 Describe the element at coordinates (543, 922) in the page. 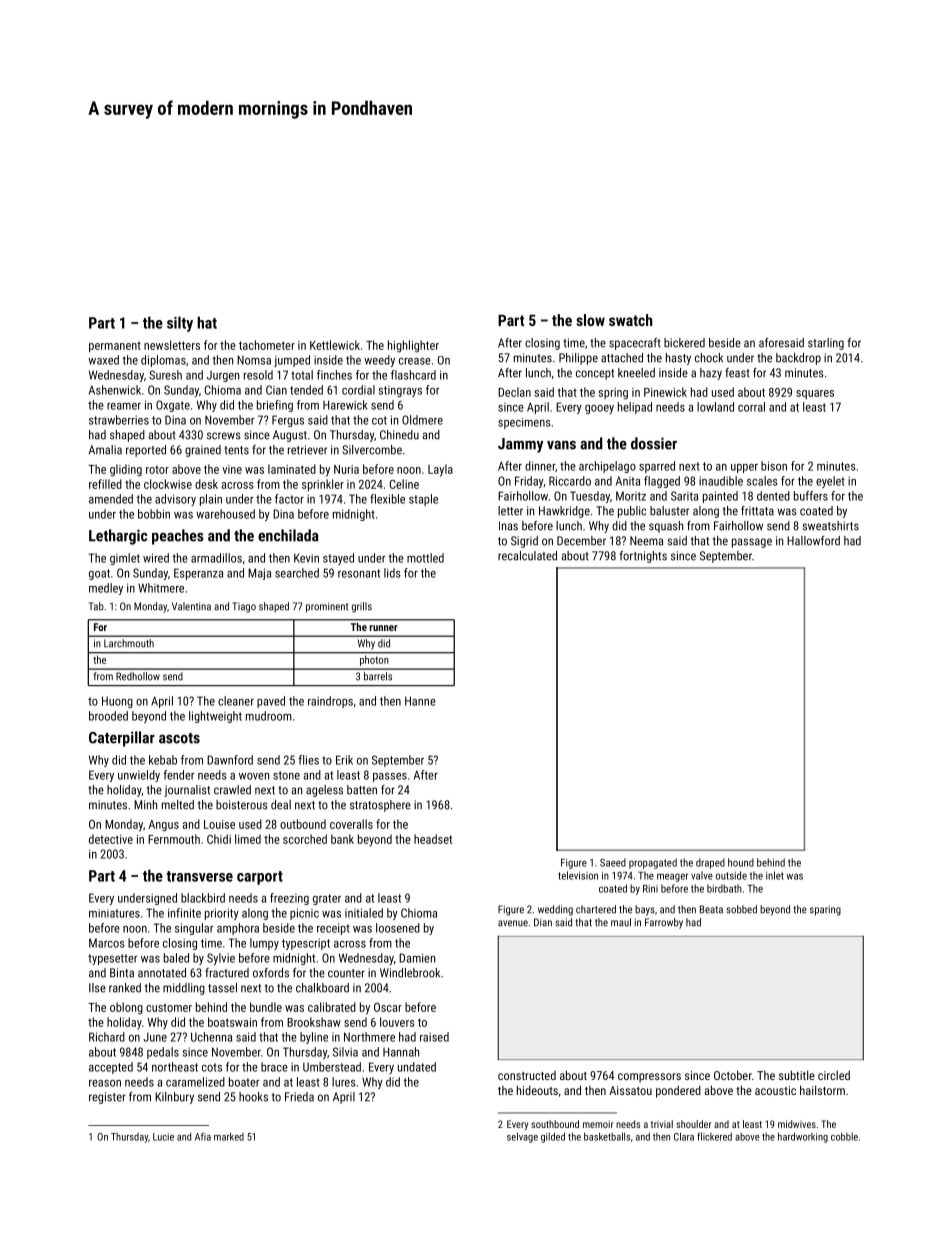

I see `Dian` at that location.
